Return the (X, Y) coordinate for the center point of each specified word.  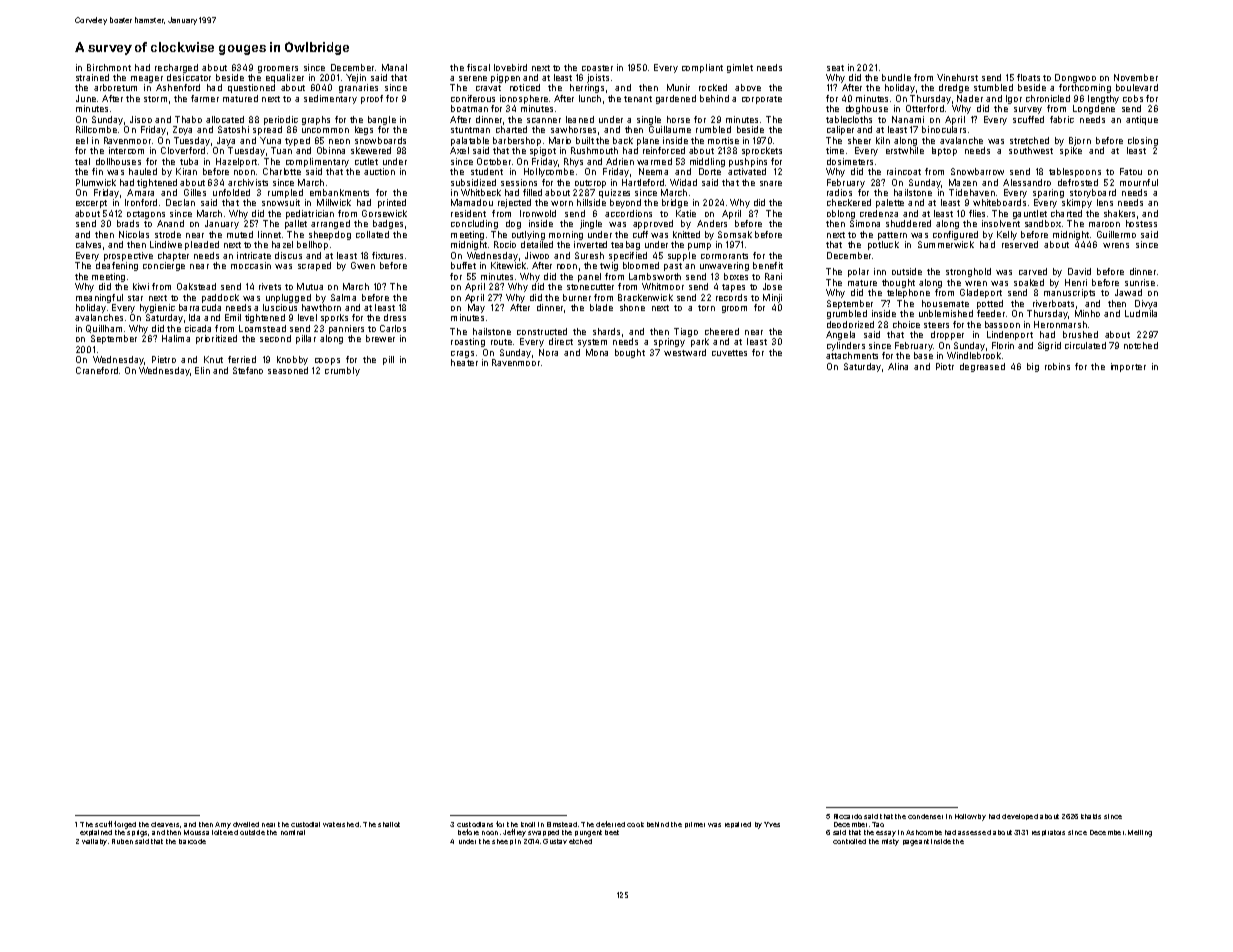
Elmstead (562, 824)
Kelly (1007, 235)
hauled (143, 171)
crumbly (342, 371)
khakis (1091, 816)
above (748, 87)
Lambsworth (655, 276)
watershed (341, 824)
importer (1128, 367)
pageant (916, 842)
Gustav (555, 841)
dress (395, 317)
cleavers (165, 824)
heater (464, 362)
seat (835, 68)
